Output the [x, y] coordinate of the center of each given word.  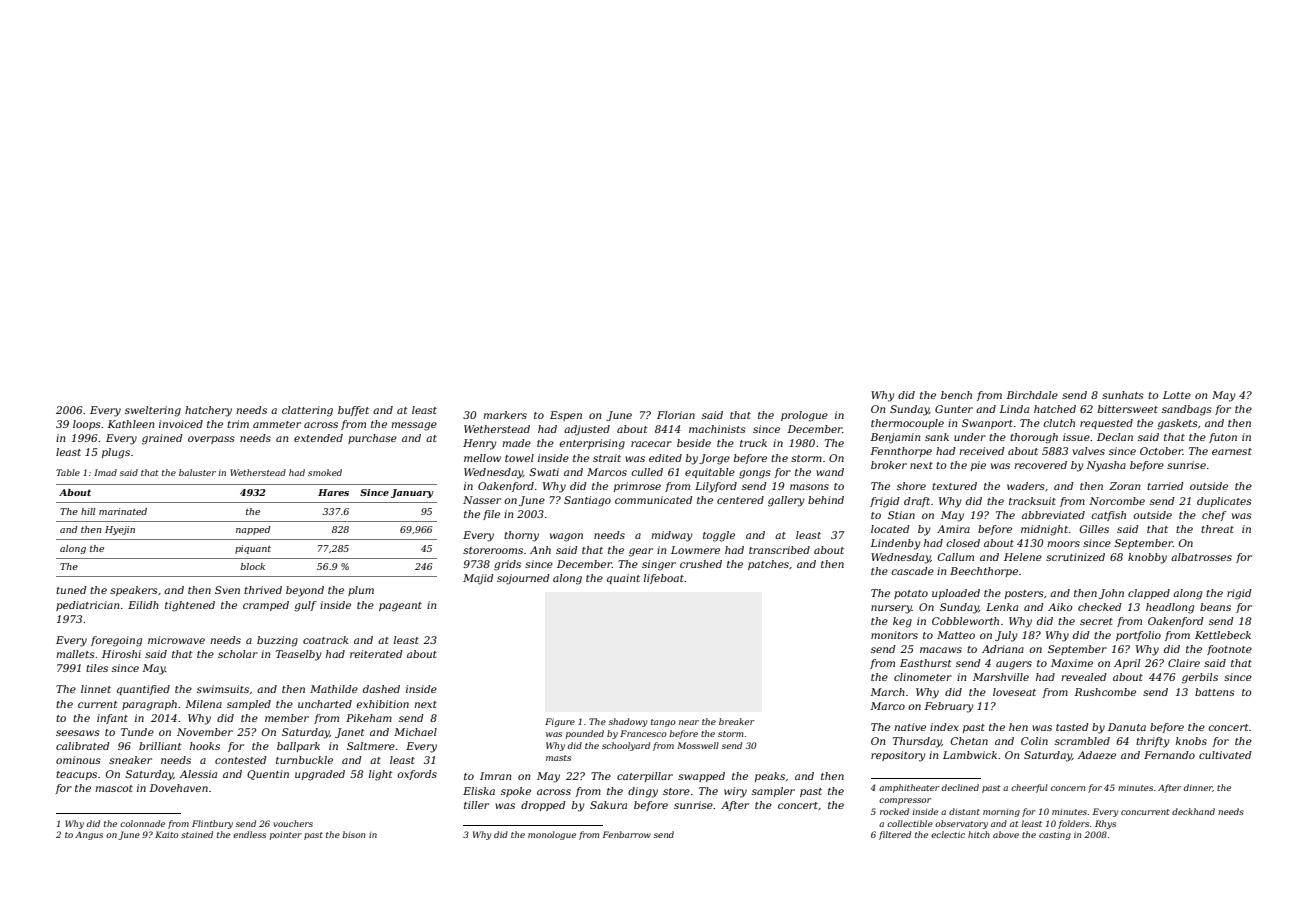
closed [963, 543]
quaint [623, 579]
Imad [105, 472]
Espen [566, 416]
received [982, 451]
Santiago [587, 501]
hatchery [208, 411]
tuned [71, 590]
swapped [701, 777]
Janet [350, 733]
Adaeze [1096, 755]
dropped [543, 806]
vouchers [293, 823]
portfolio [1138, 636]
